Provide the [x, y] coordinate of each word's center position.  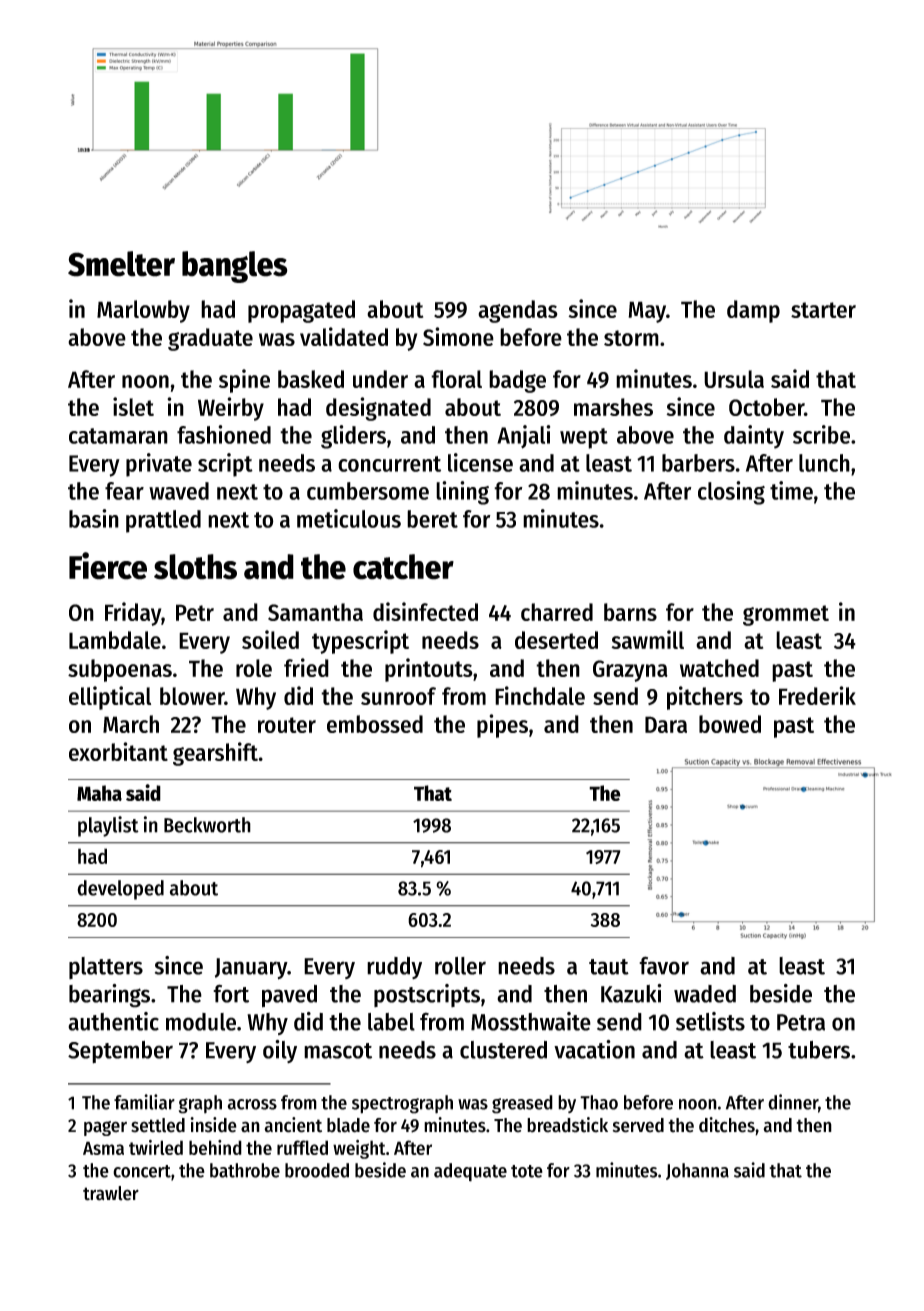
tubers [819, 1050]
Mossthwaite [531, 1021]
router [287, 725]
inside [213, 1125]
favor [664, 965]
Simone [458, 336]
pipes [502, 726]
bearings [109, 996]
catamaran [118, 436]
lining [462, 493]
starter [823, 310]
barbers [698, 463]
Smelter [121, 264]
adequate [470, 1172]
